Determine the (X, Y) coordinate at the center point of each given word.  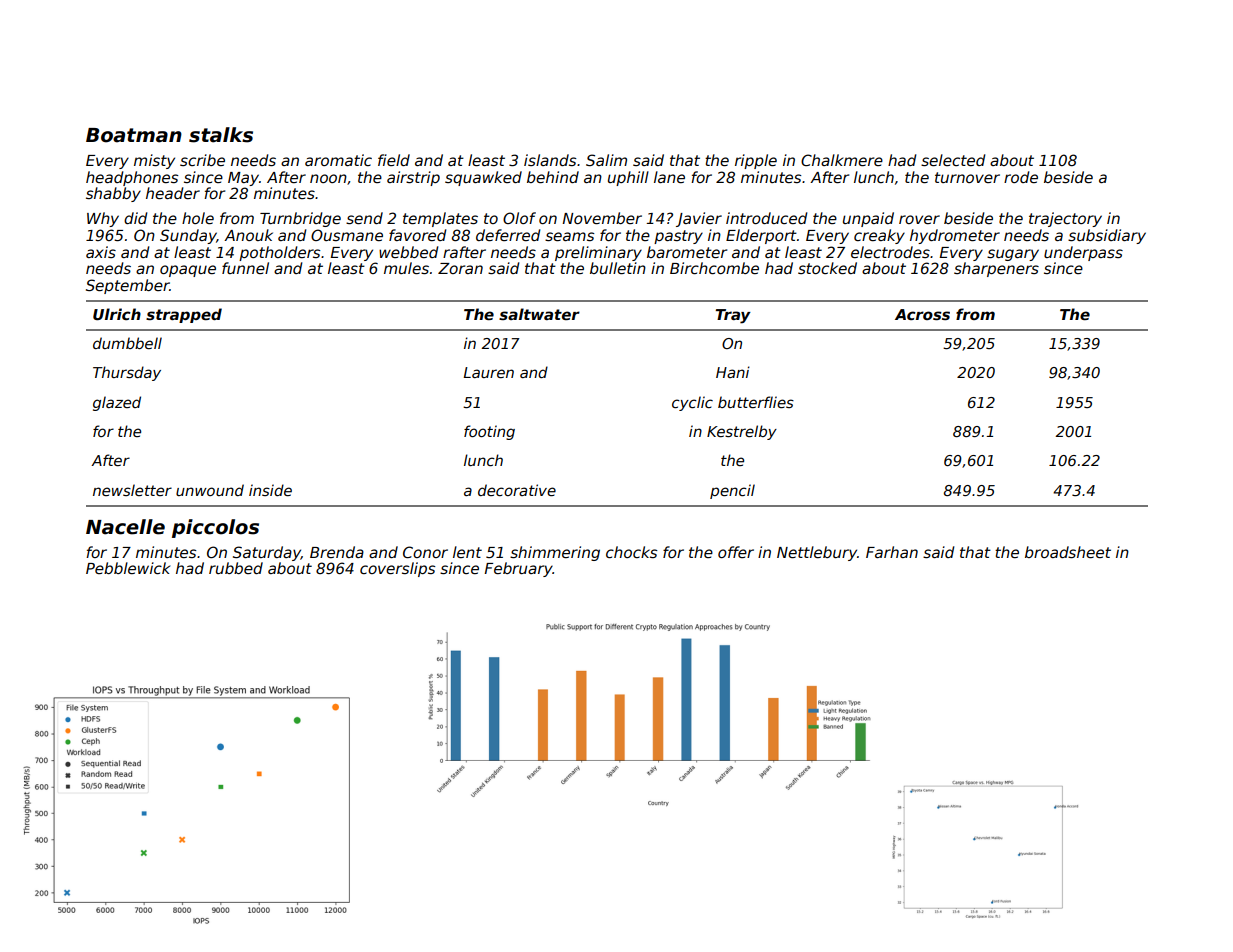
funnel (245, 268)
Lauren (488, 372)
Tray (733, 316)
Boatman (134, 135)
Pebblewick (128, 568)
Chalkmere (842, 160)
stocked (827, 268)
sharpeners (996, 269)
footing (489, 432)
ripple (756, 161)
